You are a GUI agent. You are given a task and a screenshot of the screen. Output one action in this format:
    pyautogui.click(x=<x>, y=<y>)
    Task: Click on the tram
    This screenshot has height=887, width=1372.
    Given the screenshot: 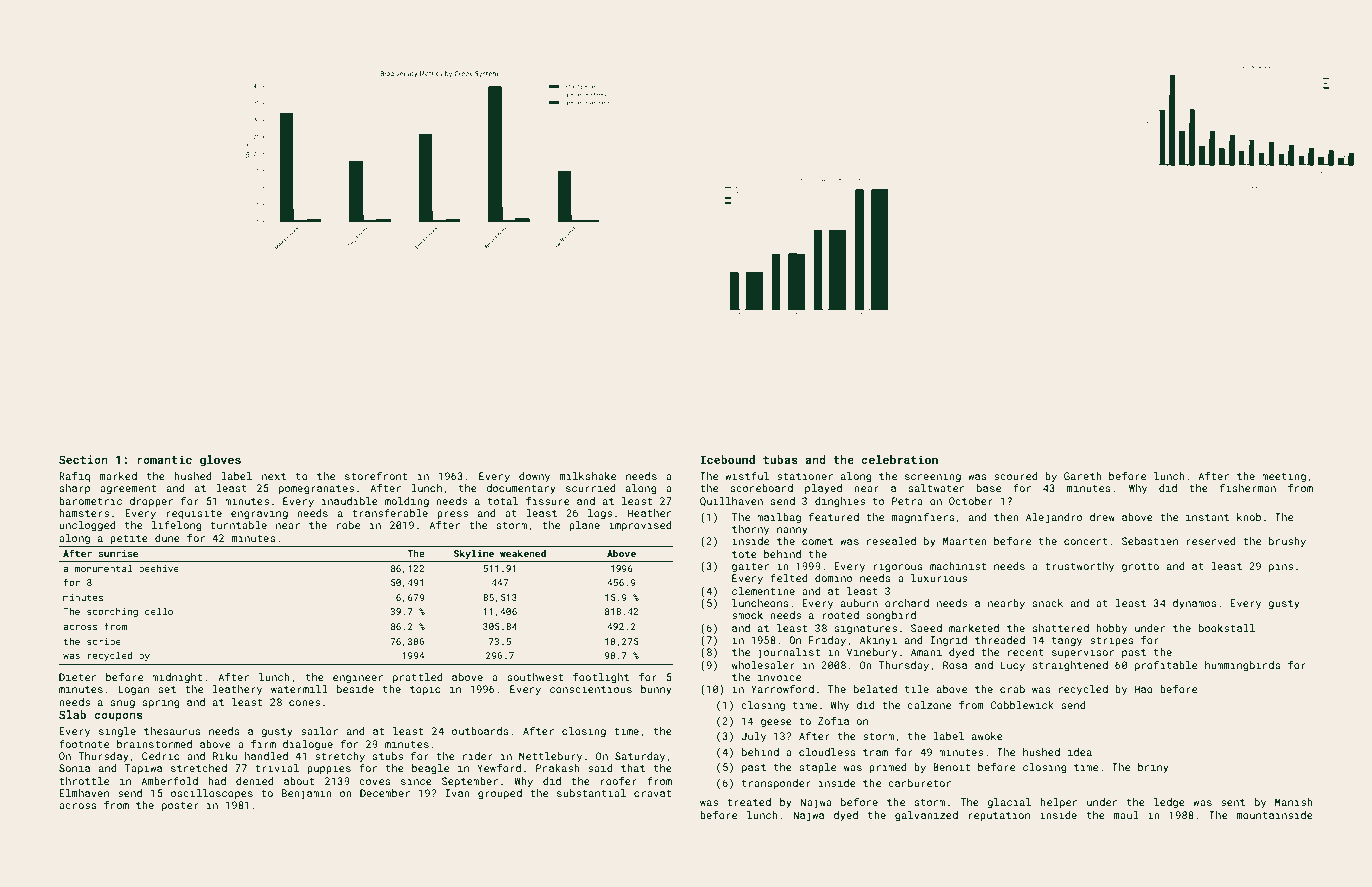 What is the action you would take?
    pyautogui.click(x=875, y=752)
